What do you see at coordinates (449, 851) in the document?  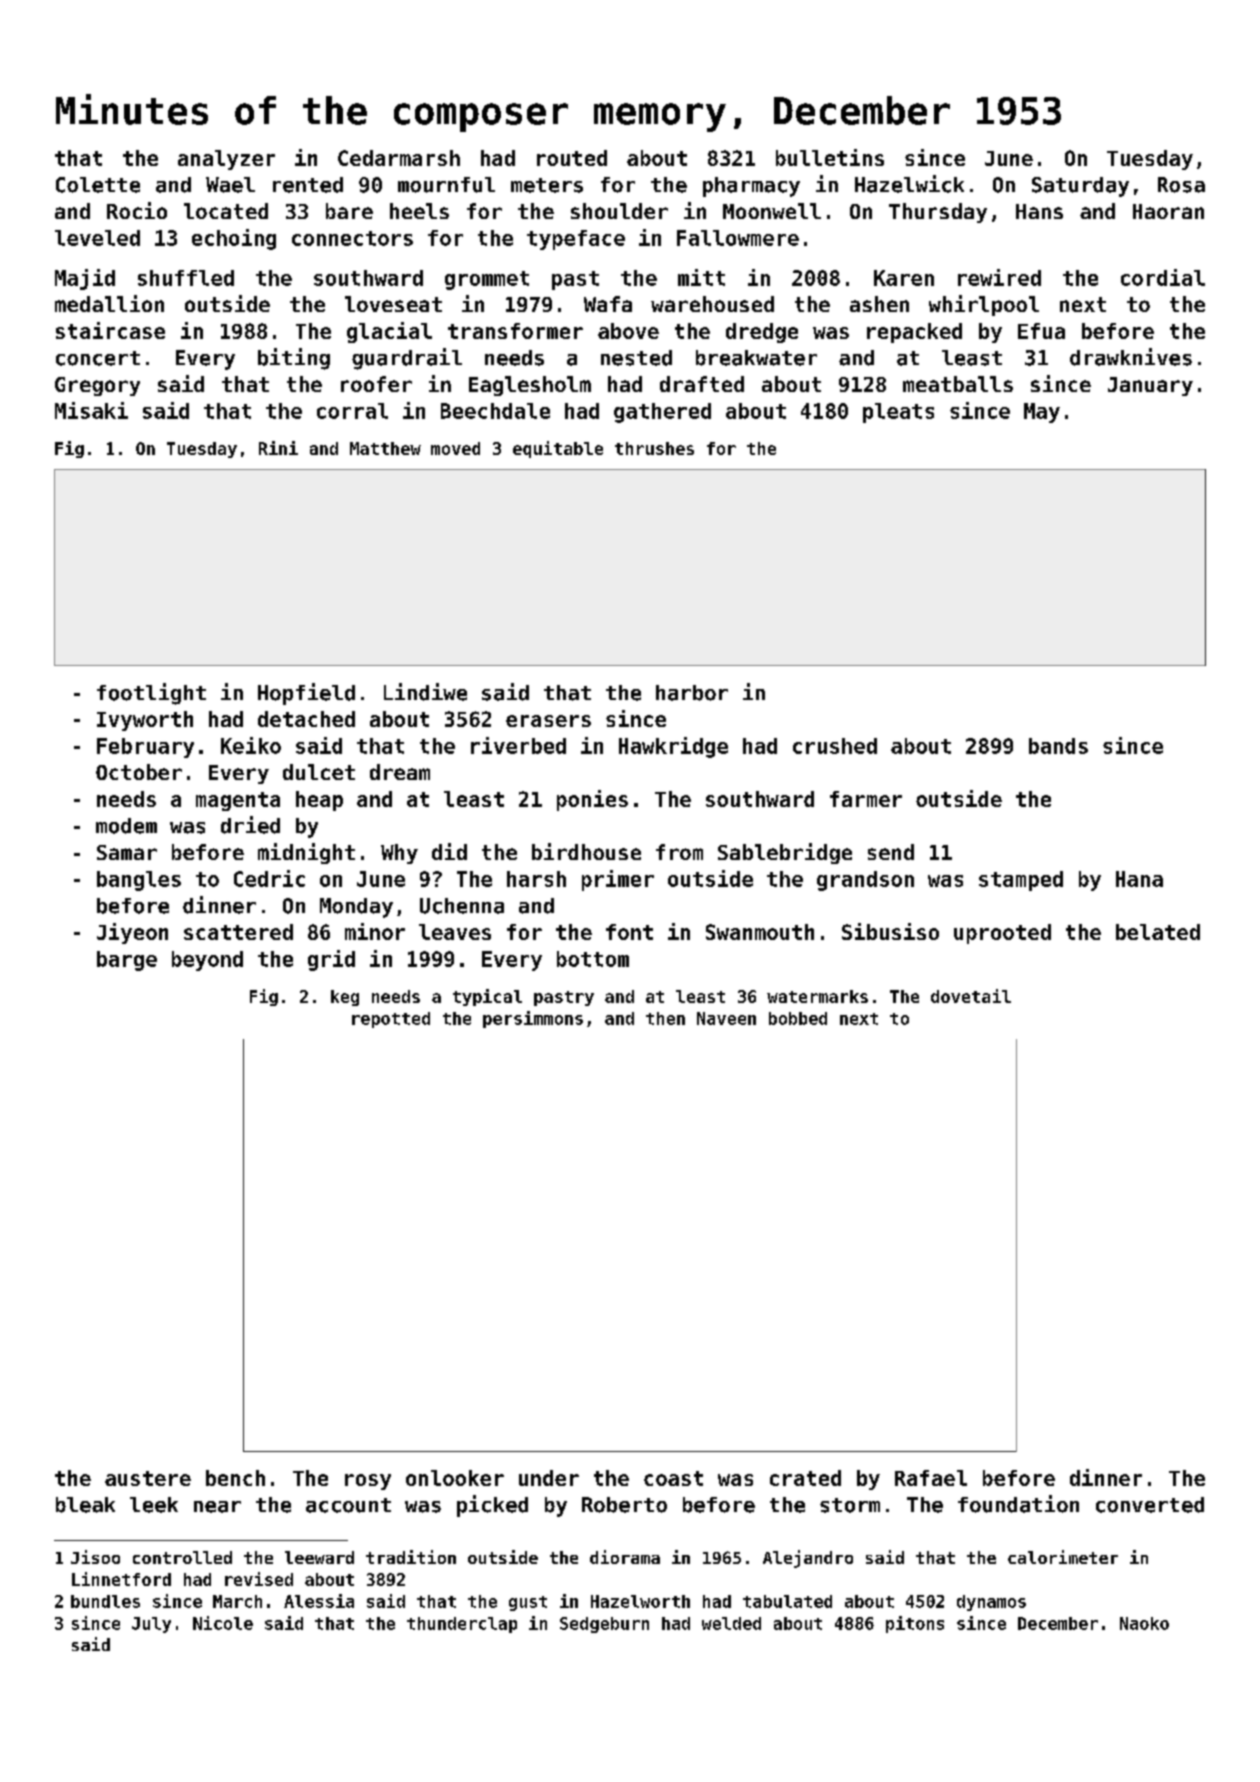 I see `did` at bounding box center [449, 851].
